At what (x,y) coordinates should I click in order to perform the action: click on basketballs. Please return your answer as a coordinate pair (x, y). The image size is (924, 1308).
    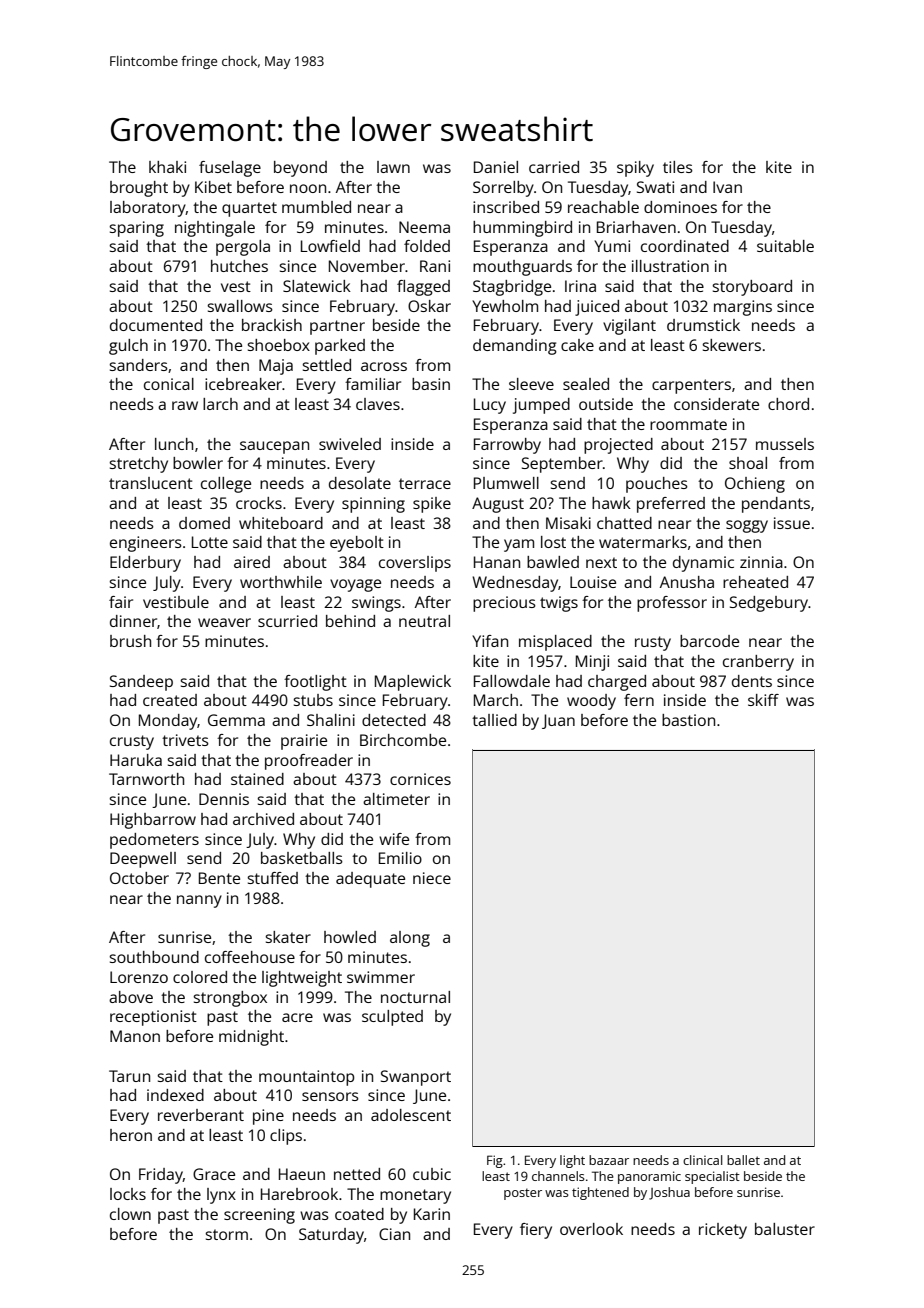
    Looking at the image, I should click on (302, 858).
